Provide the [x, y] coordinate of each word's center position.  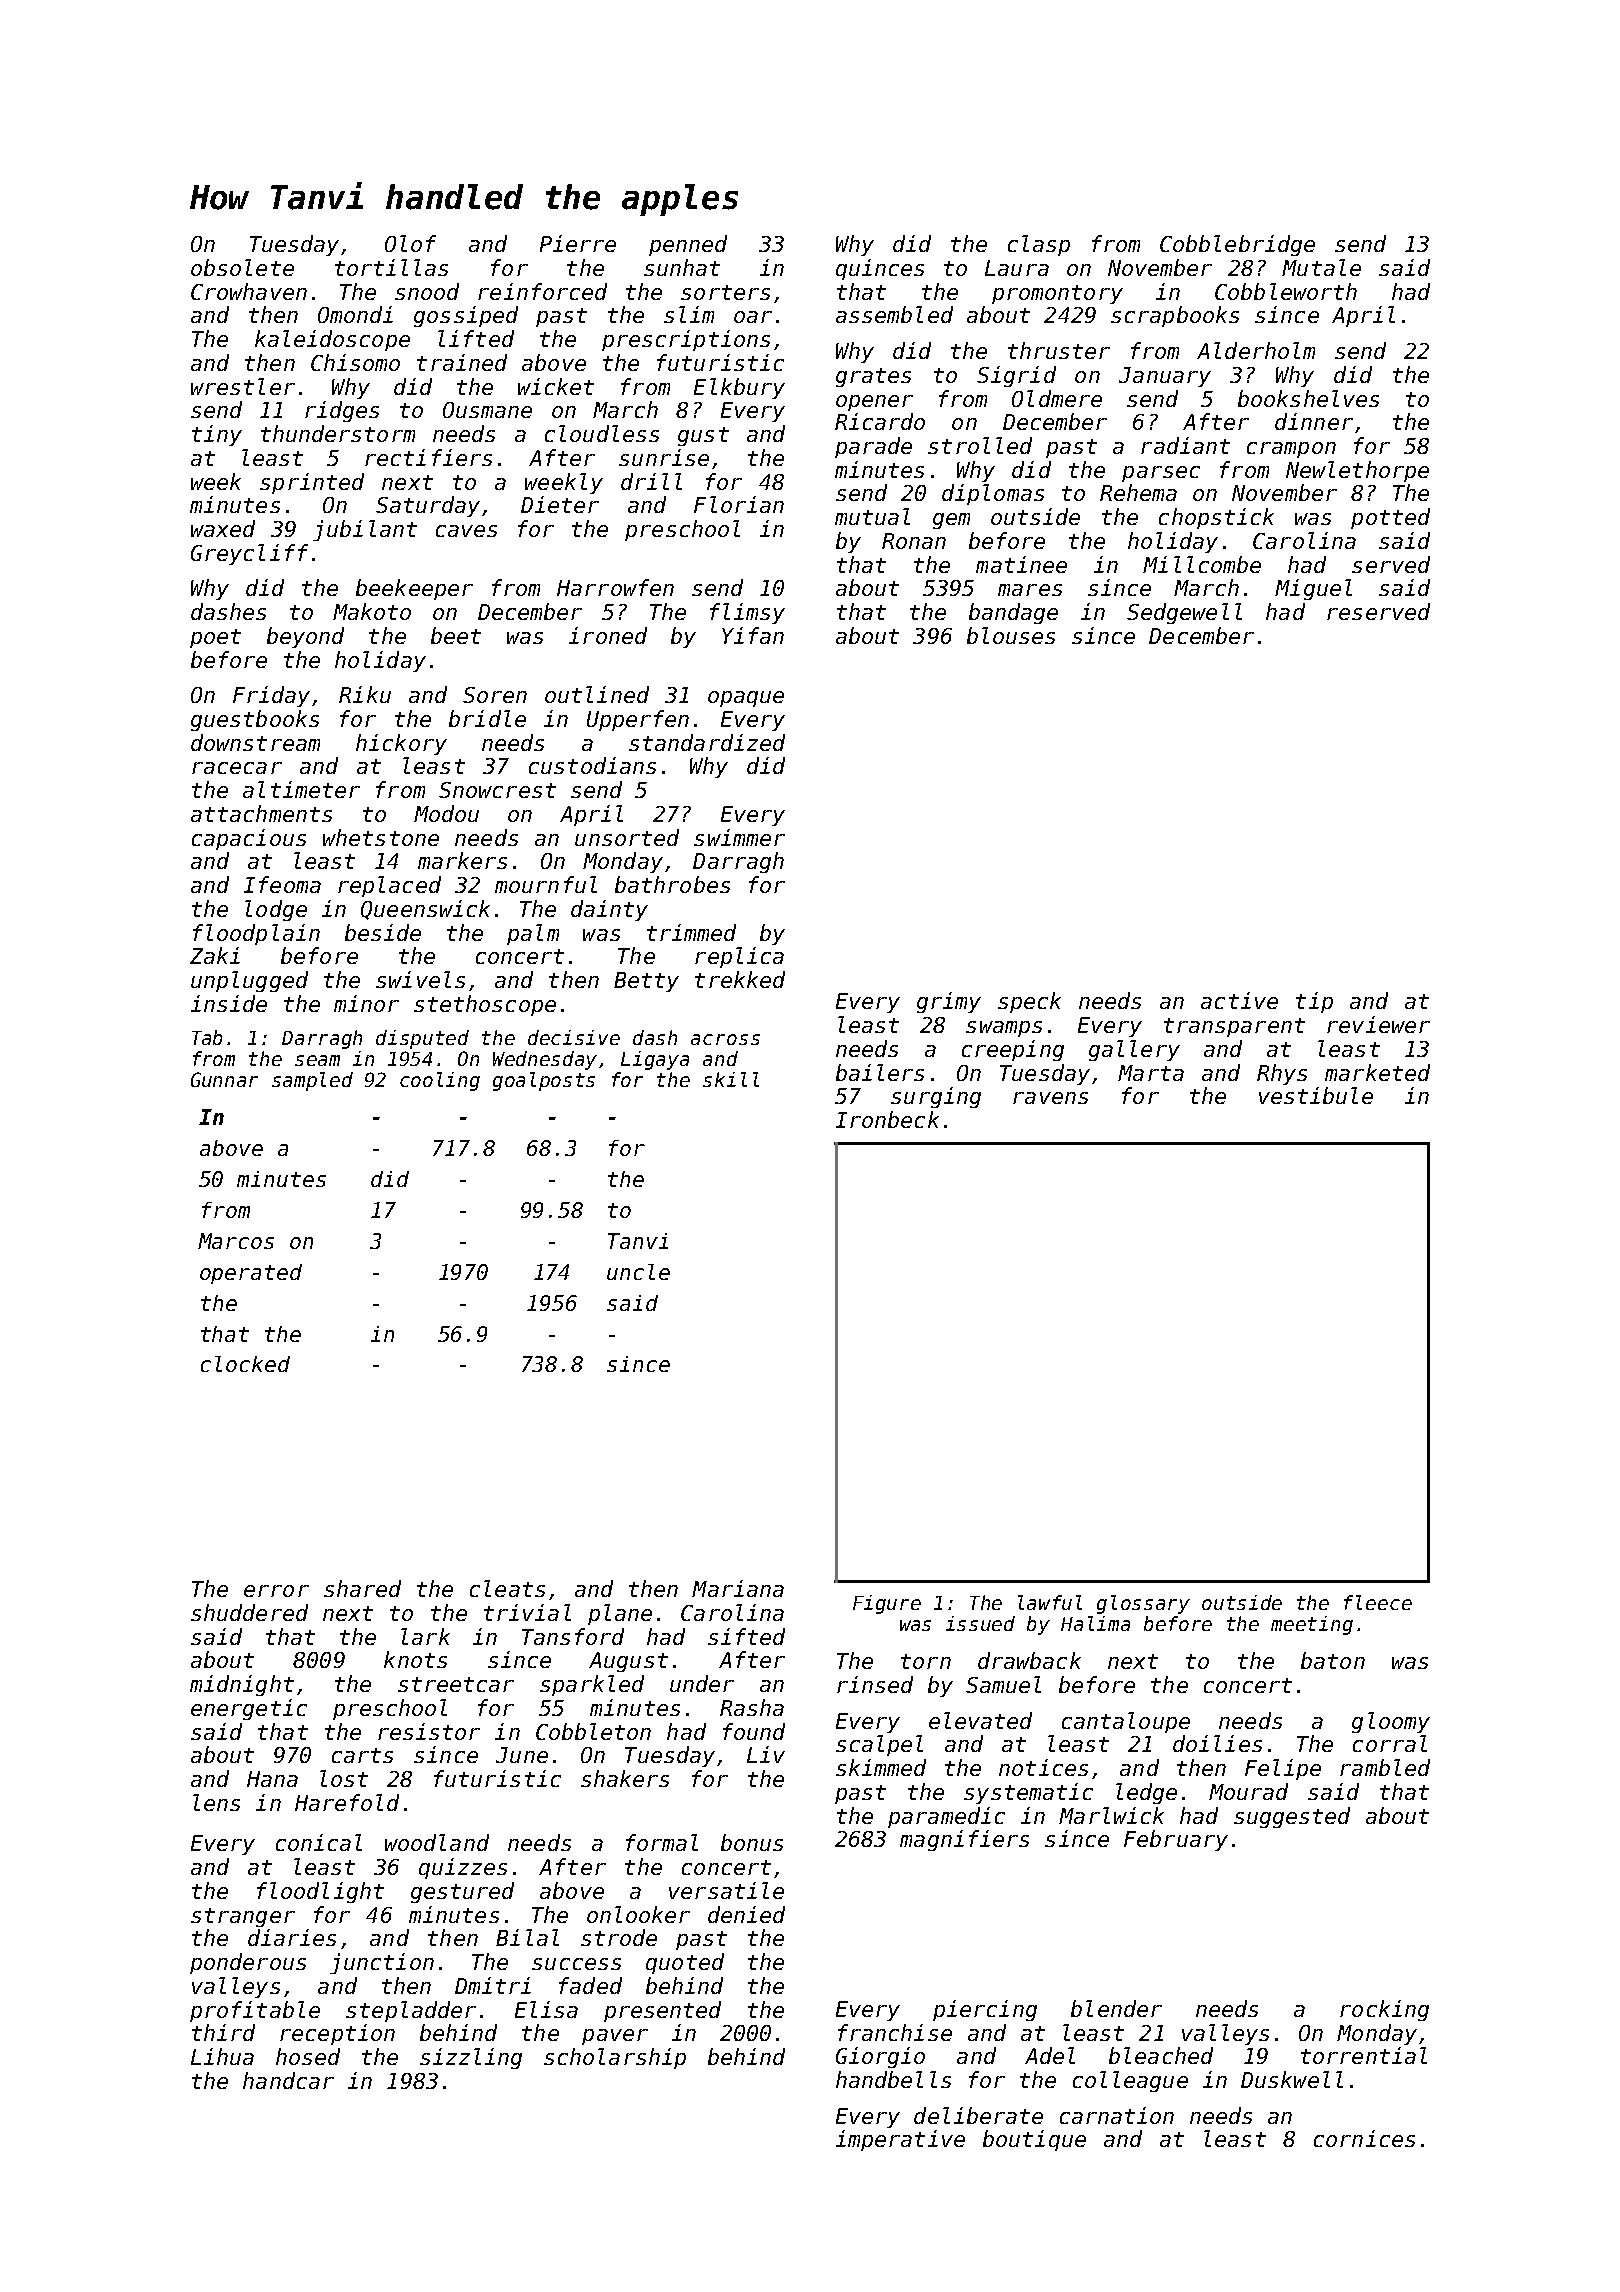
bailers [880, 1072]
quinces [880, 269]
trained [462, 362]
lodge [276, 910]
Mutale [1321, 267]
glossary [1143, 1604]
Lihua [222, 2056]
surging [936, 1097]
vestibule [1316, 1095]
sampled [312, 1081]
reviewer [1378, 1024]
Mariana [738, 1588]
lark [425, 1636]
